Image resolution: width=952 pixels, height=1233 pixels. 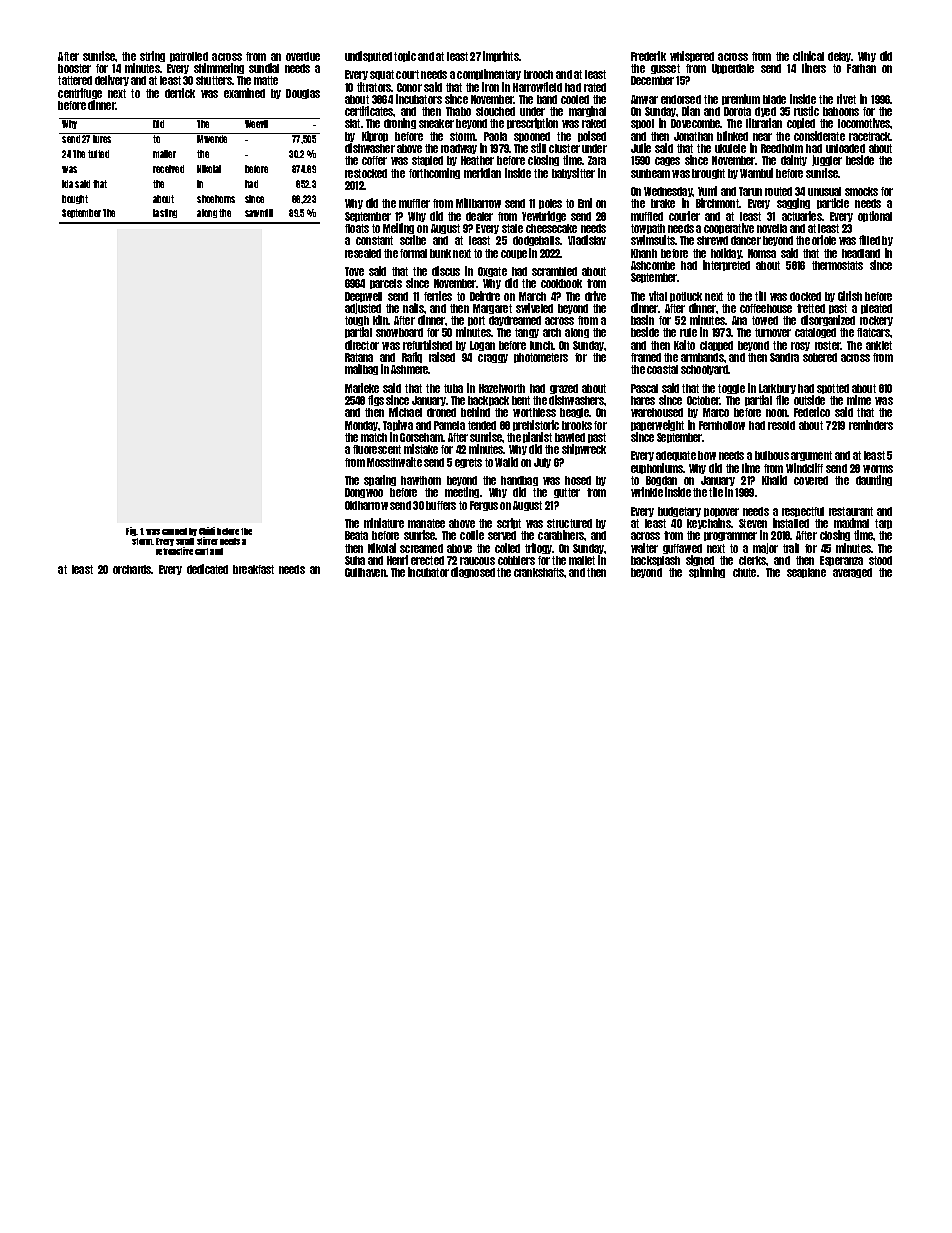 I want to click on bulbous, so click(x=772, y=455).
